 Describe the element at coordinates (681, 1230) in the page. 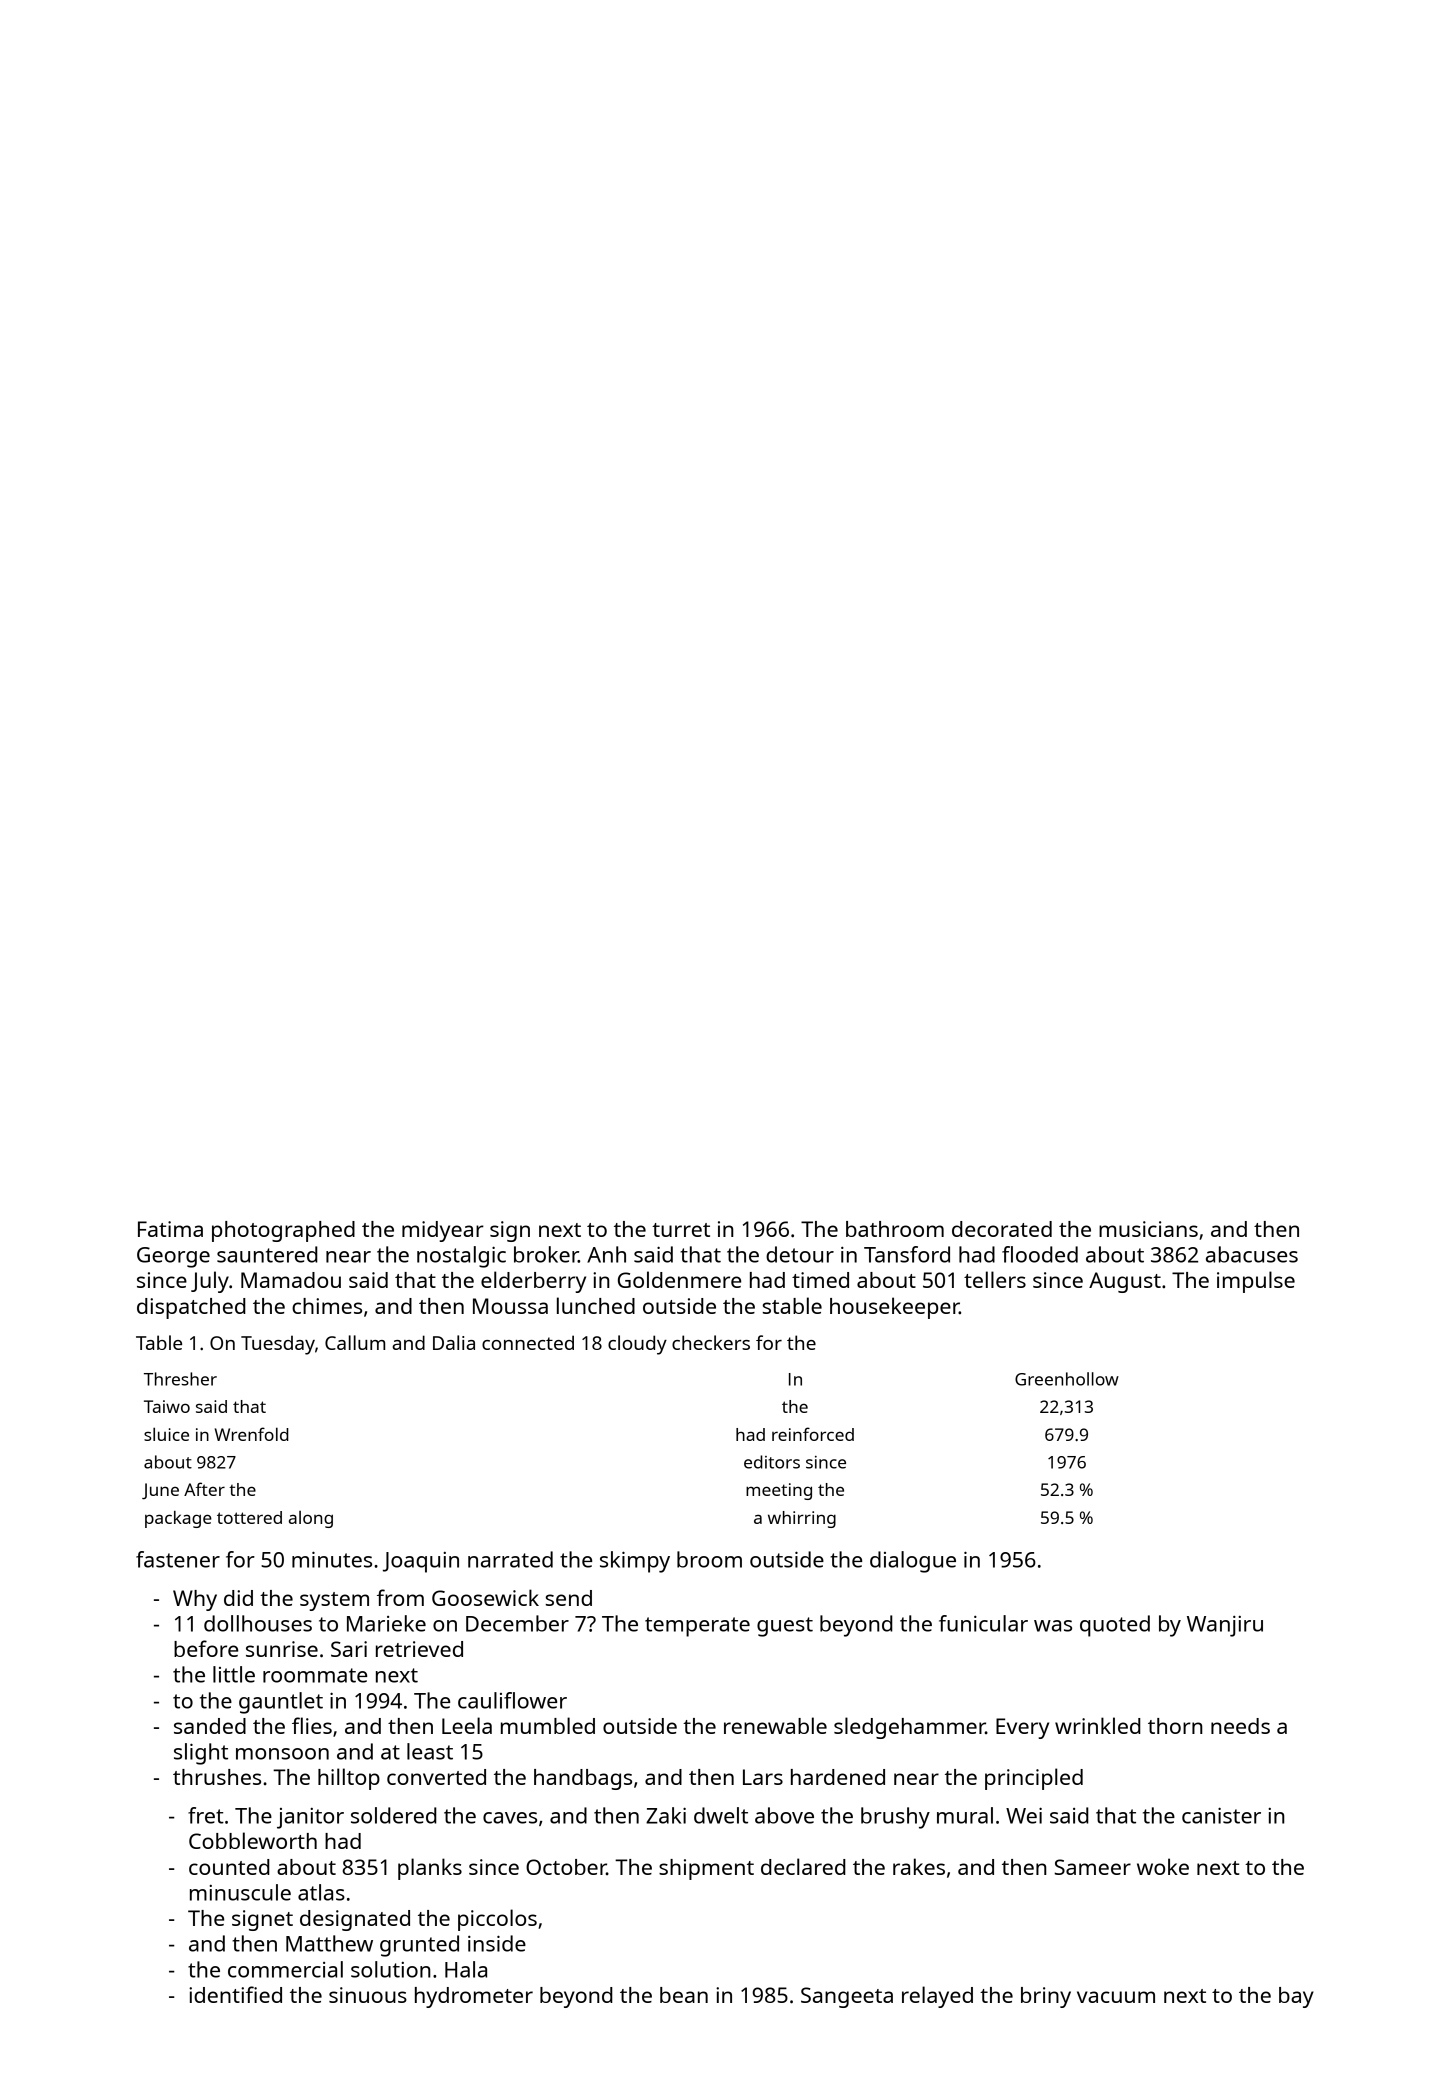

I see `turret` at that location.
